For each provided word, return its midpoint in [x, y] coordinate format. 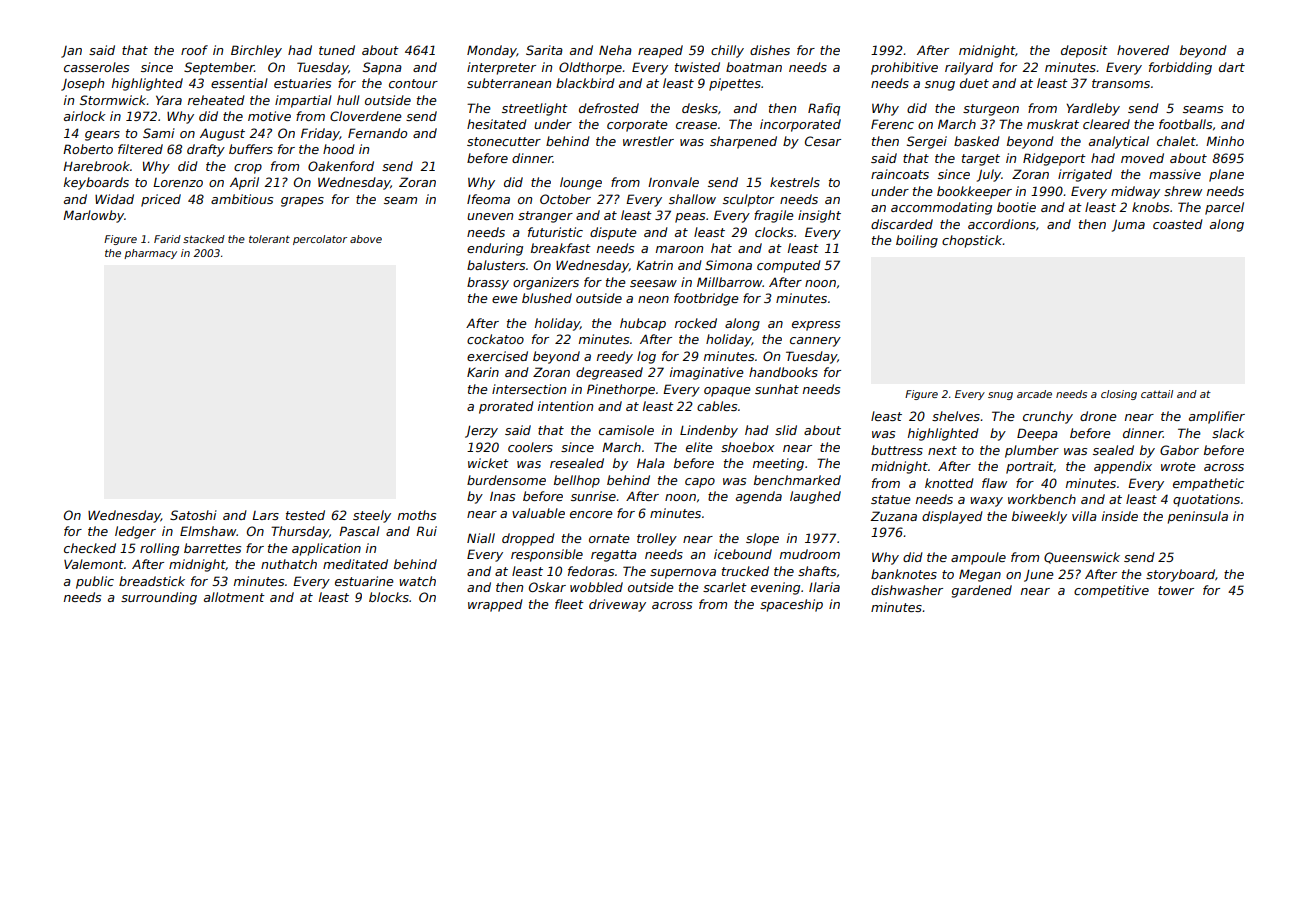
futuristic [555, 232]
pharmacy [150, 254]
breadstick [152, 581]
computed [789, 266]
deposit [1084, 51]
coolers [530, 447]
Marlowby [93, 216]
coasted [1178, 224]
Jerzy [481, 432]
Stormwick [113, 100]
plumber [1032, 451]
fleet [569, 604]
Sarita [544, 50]
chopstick [972, 241]
